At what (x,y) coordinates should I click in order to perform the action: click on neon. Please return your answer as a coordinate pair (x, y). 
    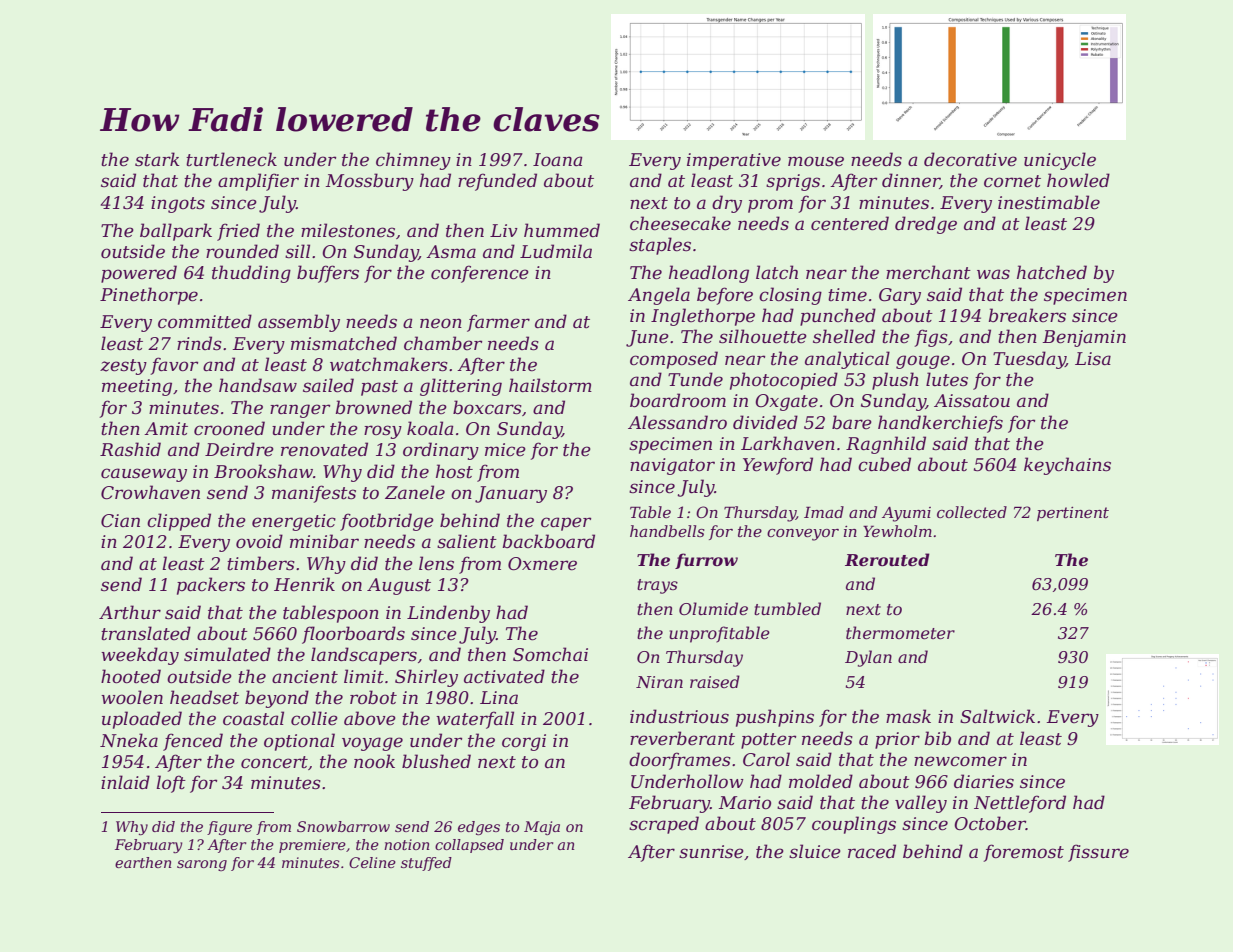
    Looking at the image, I should click on (441, 323).
